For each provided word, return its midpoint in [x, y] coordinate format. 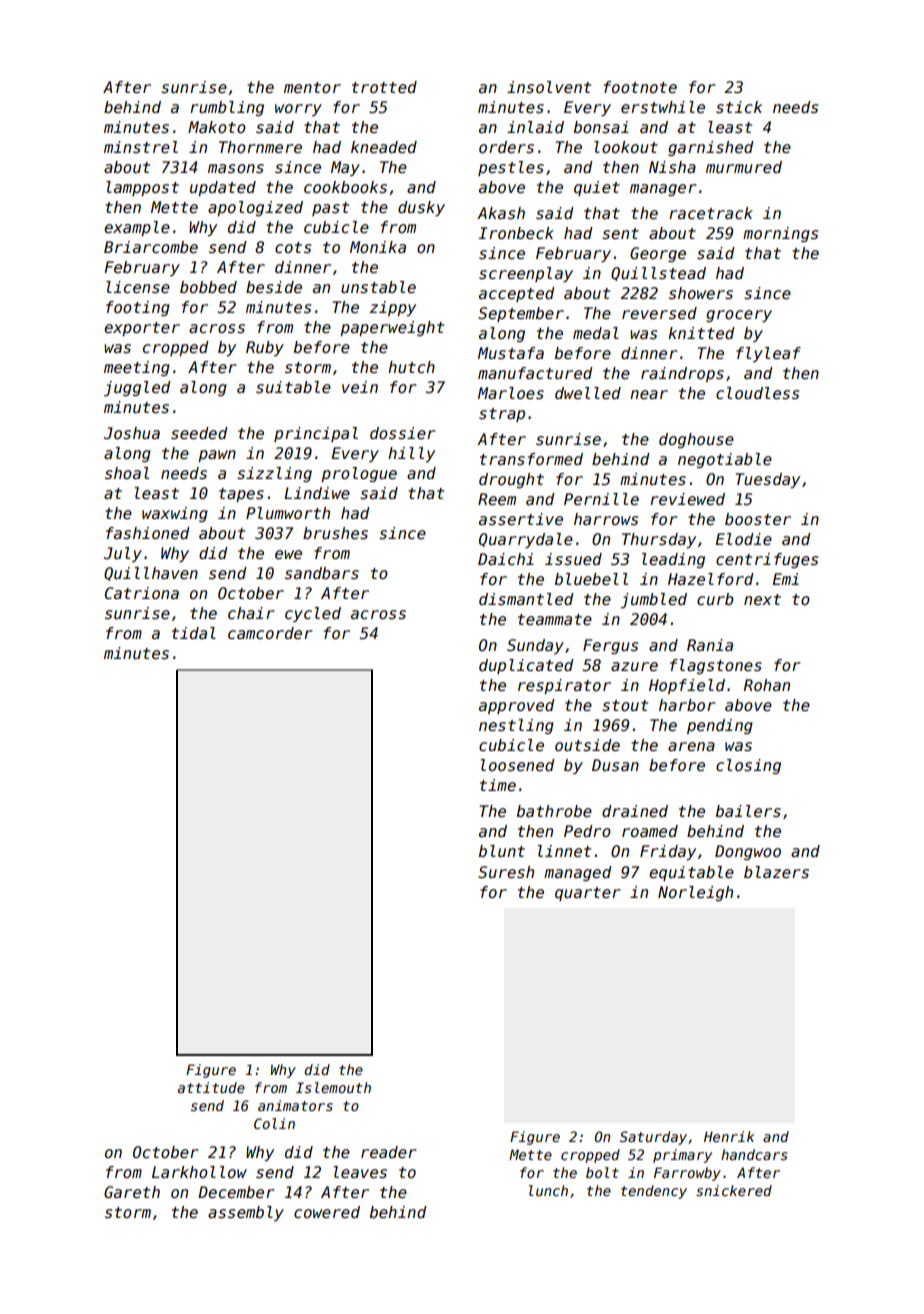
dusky [421, 208]
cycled [313, 614]
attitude [211, 1087]
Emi [785, 579]
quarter [588, 894]
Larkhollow [199, 1172]
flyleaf [768, 354]
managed [578, 873]
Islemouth [333, 1087]
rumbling [227, 108]
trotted [384, 87]
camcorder [270, 633]
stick [739, 107]
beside [274, 287]
